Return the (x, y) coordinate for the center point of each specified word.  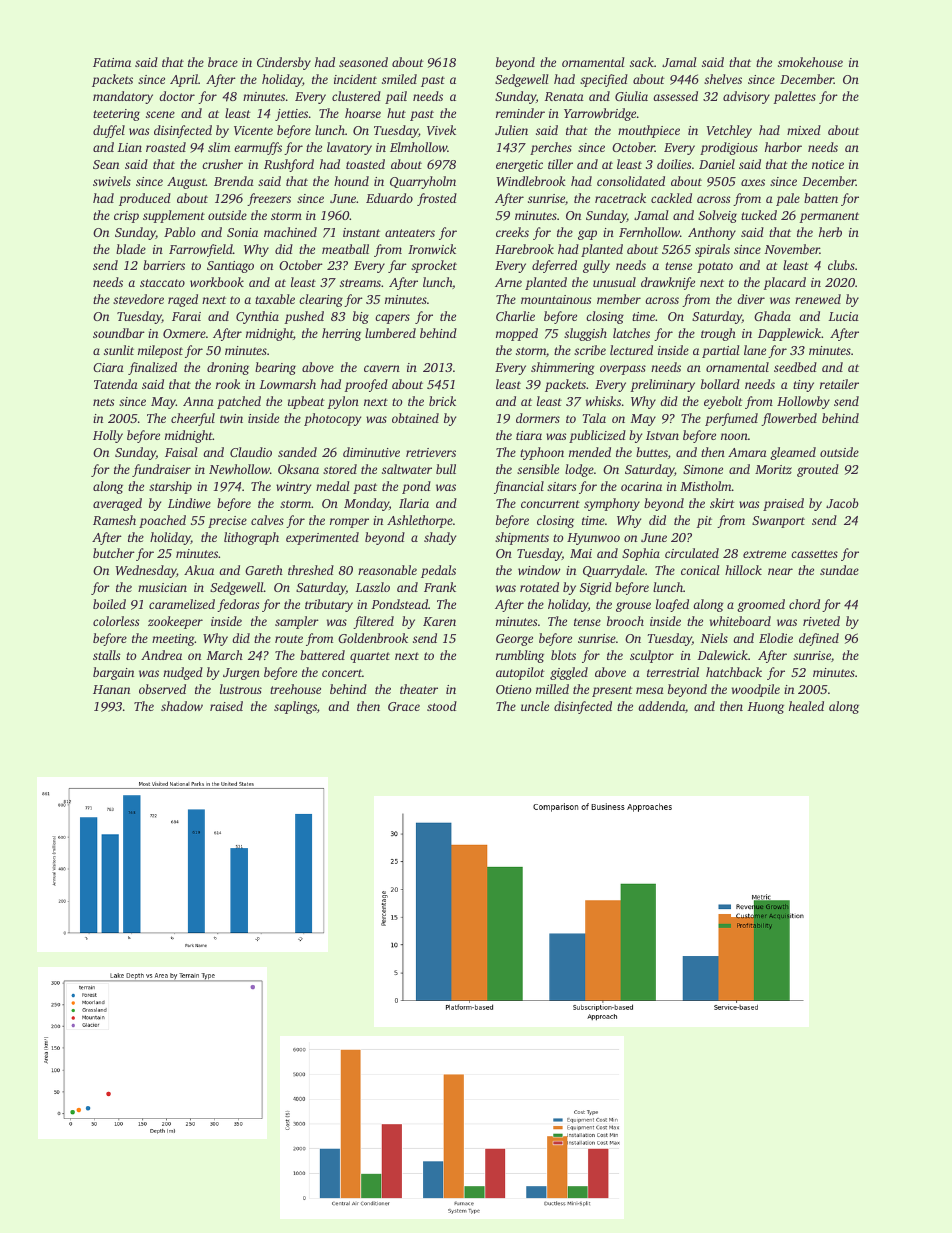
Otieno (513, 689)
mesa (650, 690)
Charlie (515, 316)
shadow (182, 706)
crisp (126, 217)
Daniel (717, 164)
